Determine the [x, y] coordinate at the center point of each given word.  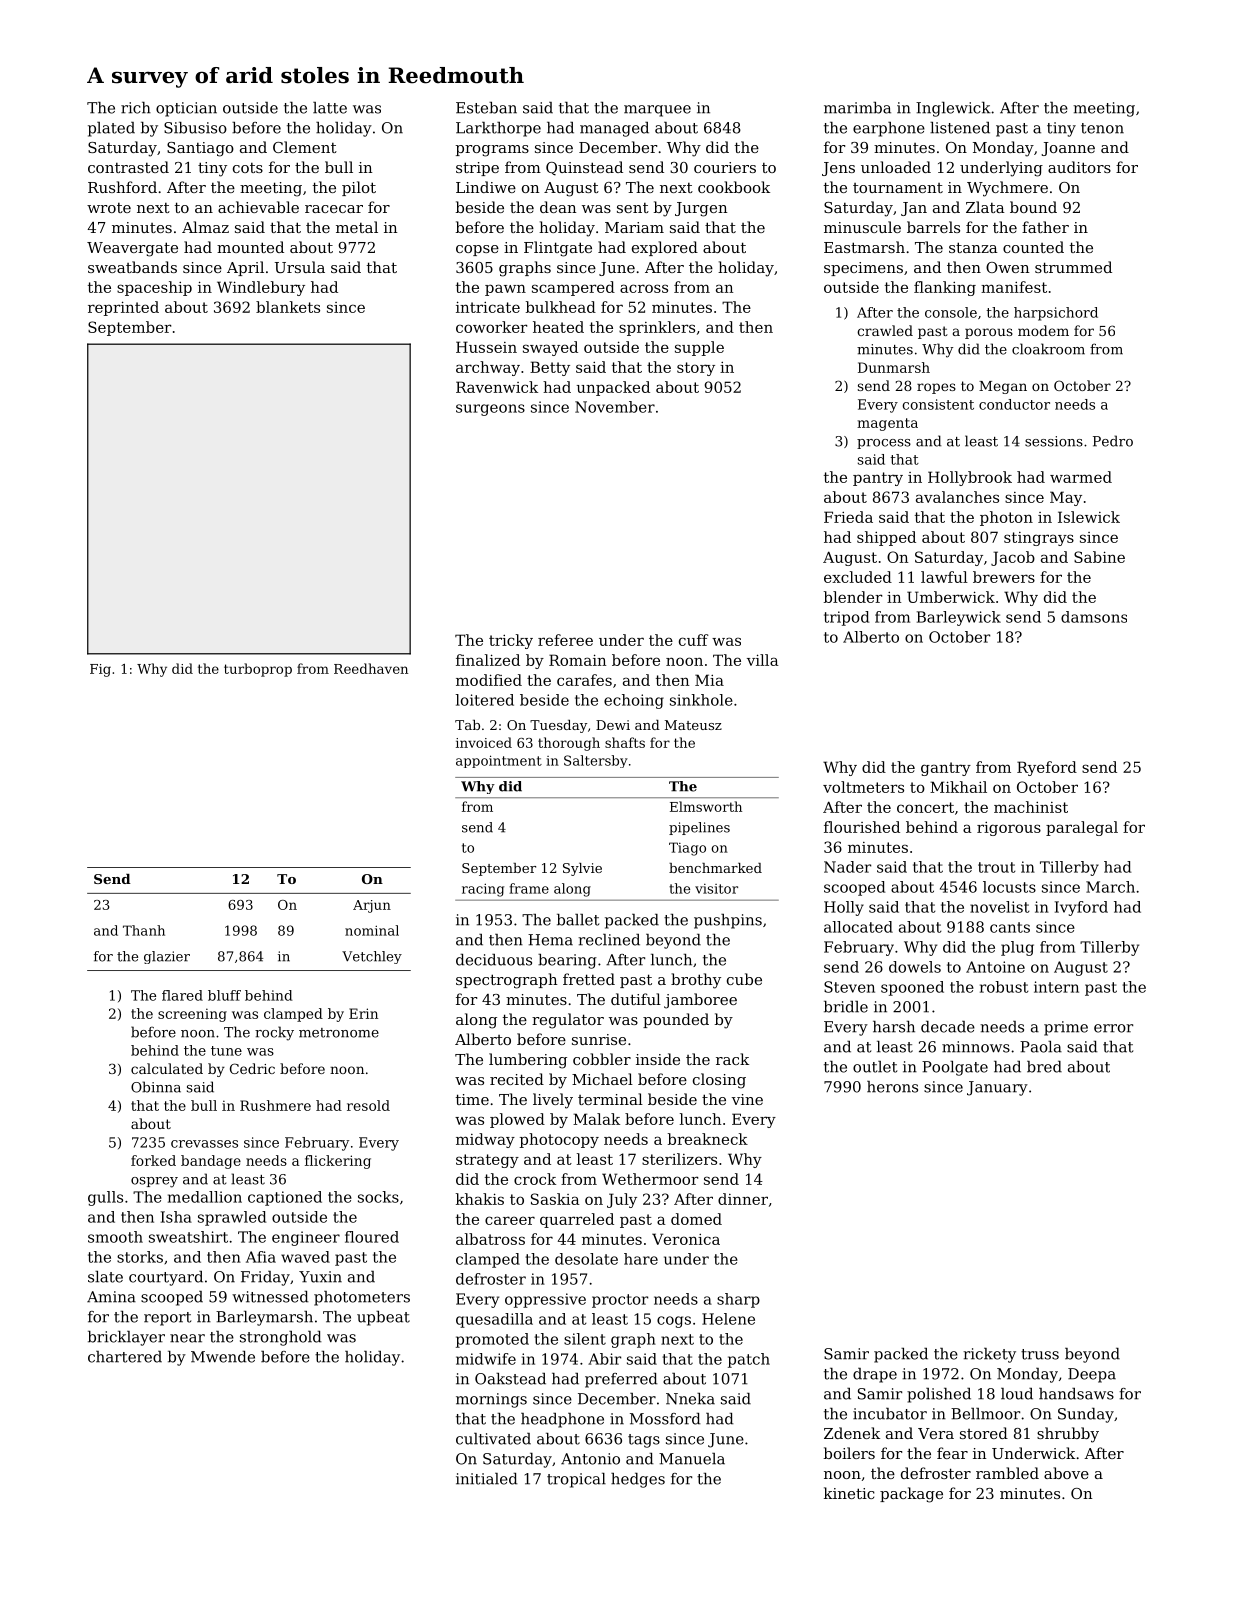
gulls [105, 1198]
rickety [989, 1355]
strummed [1073, 267]
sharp [738, 1300]
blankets [288, 307]
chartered [125, 1357]
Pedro [1113, 441]
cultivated [493, 1439]
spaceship [154, 288]
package [911, 1495]
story [696, 369]
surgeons [490, 410]
